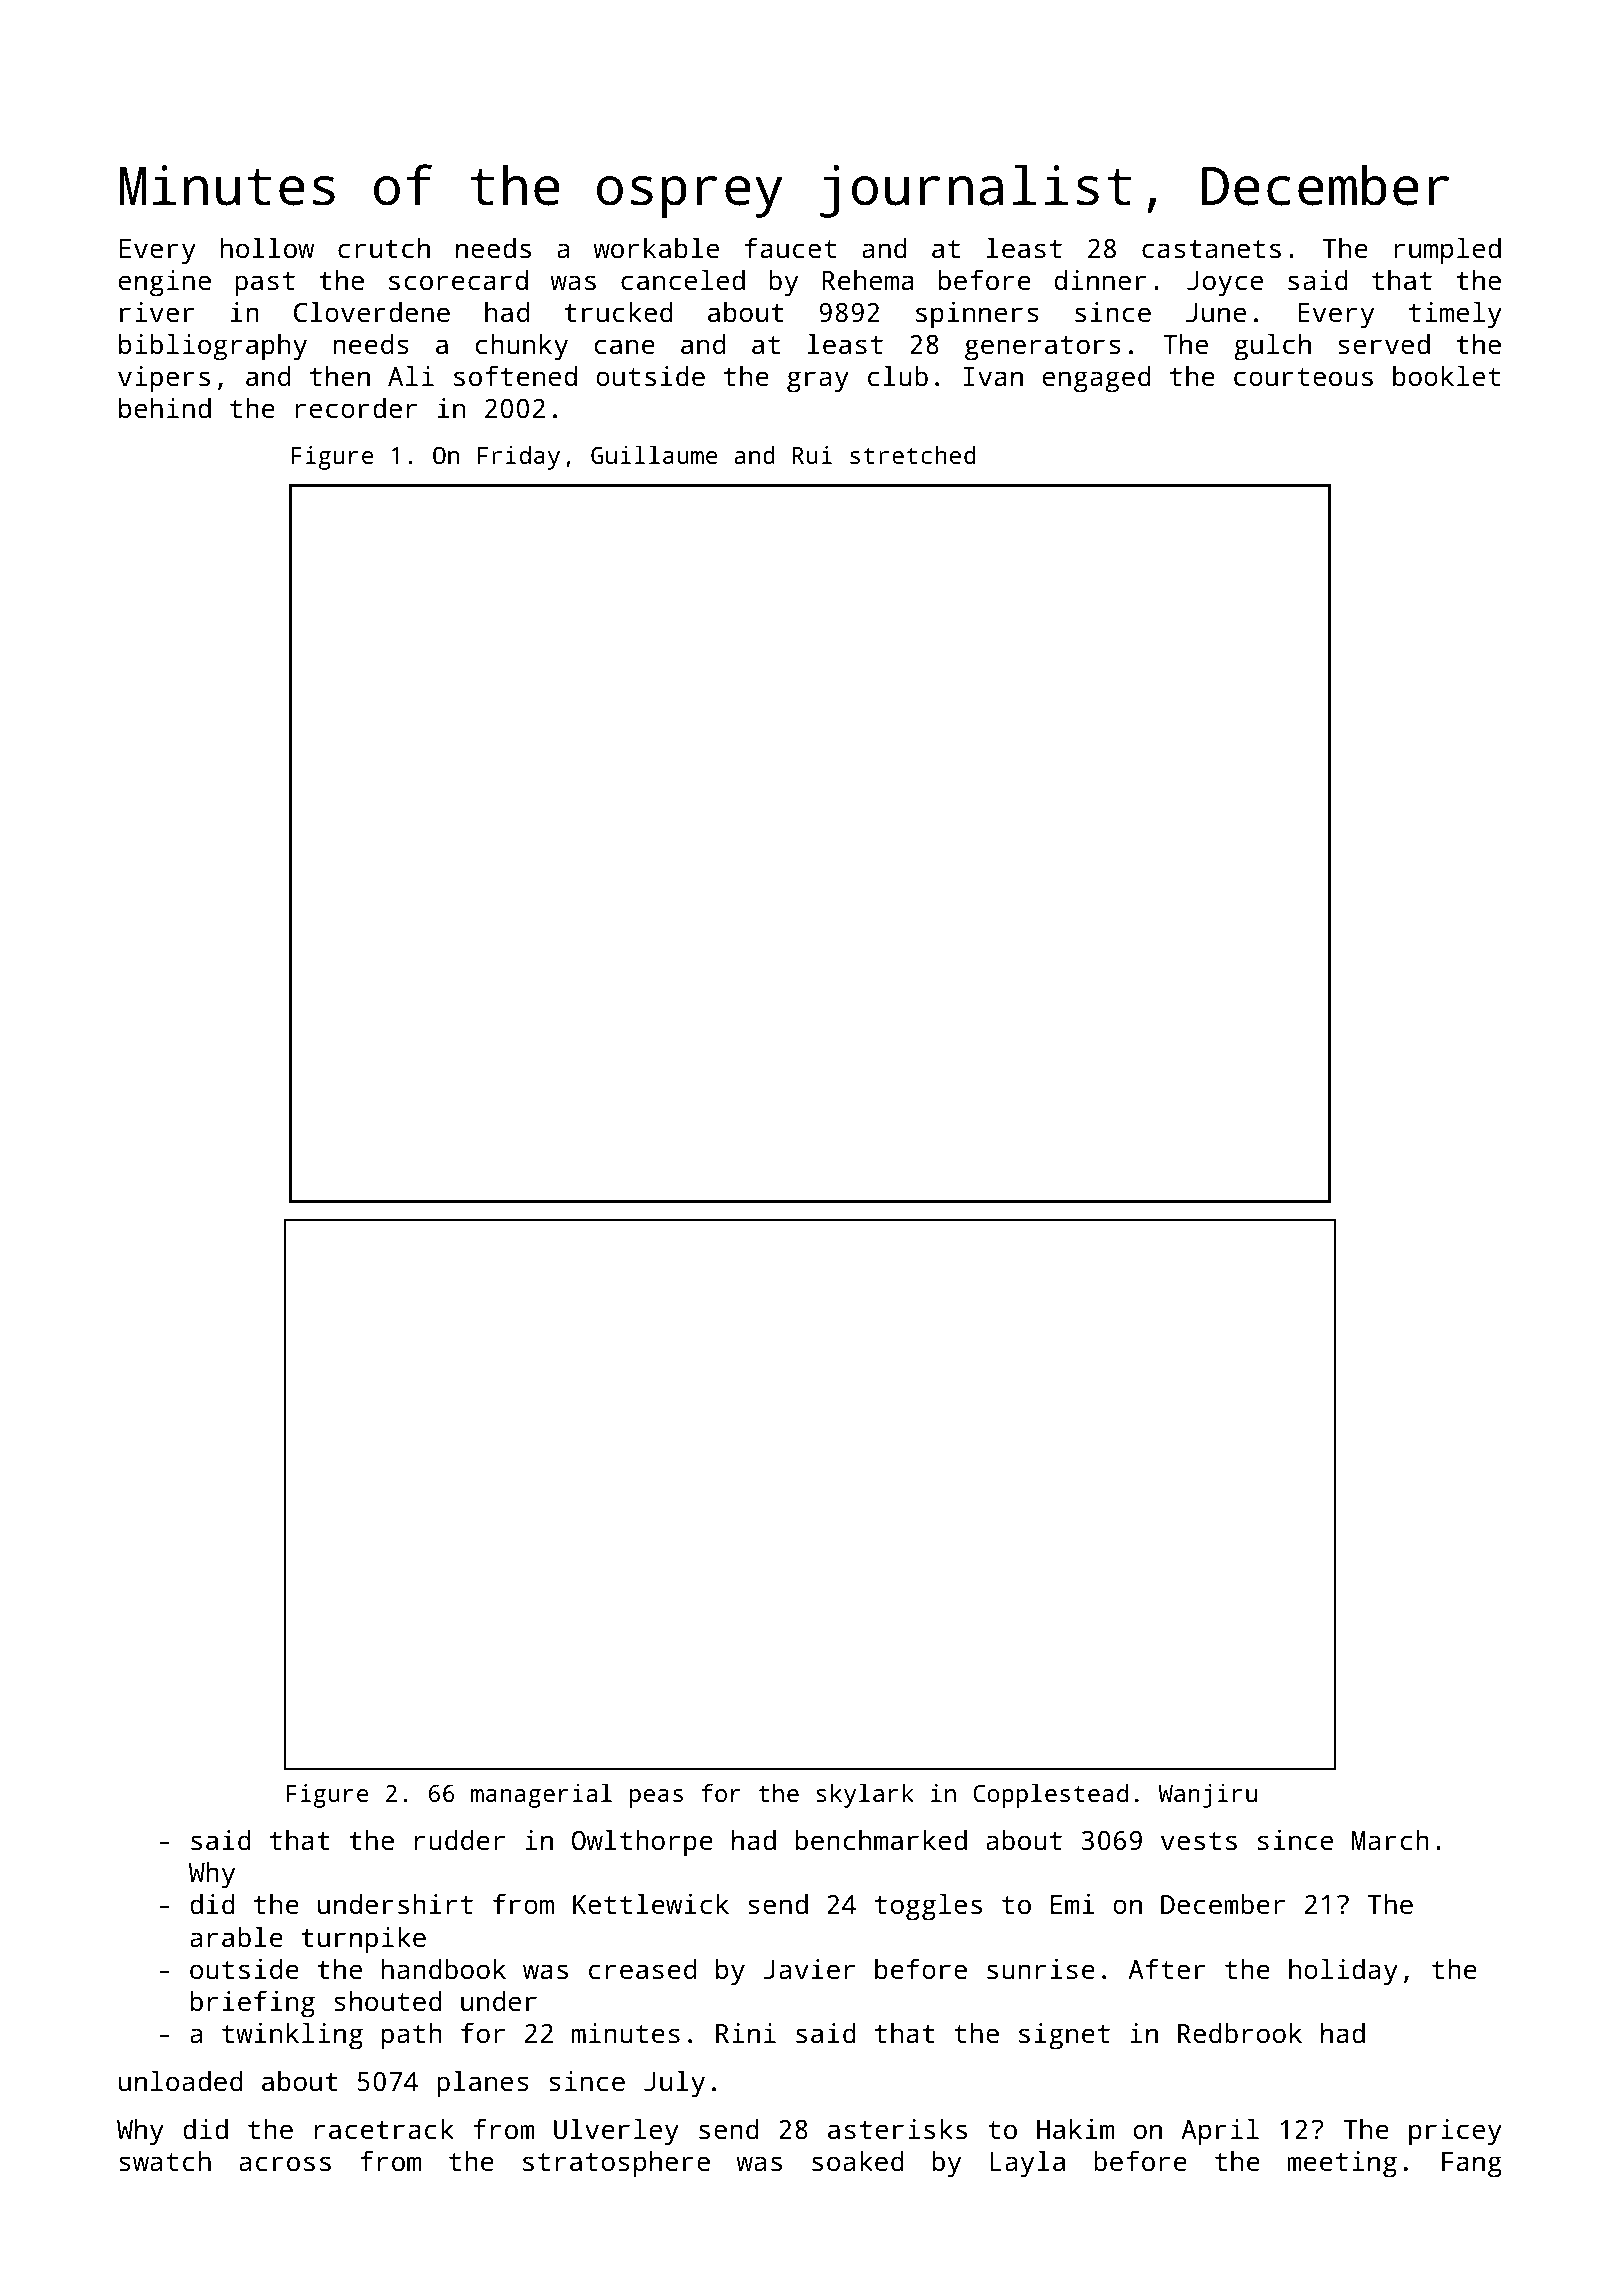 This page has height=2292, width=1620. What do you see at coordinates (809, 1969) in the page?
I see `Javier` at bounding box center [809, 1969].
